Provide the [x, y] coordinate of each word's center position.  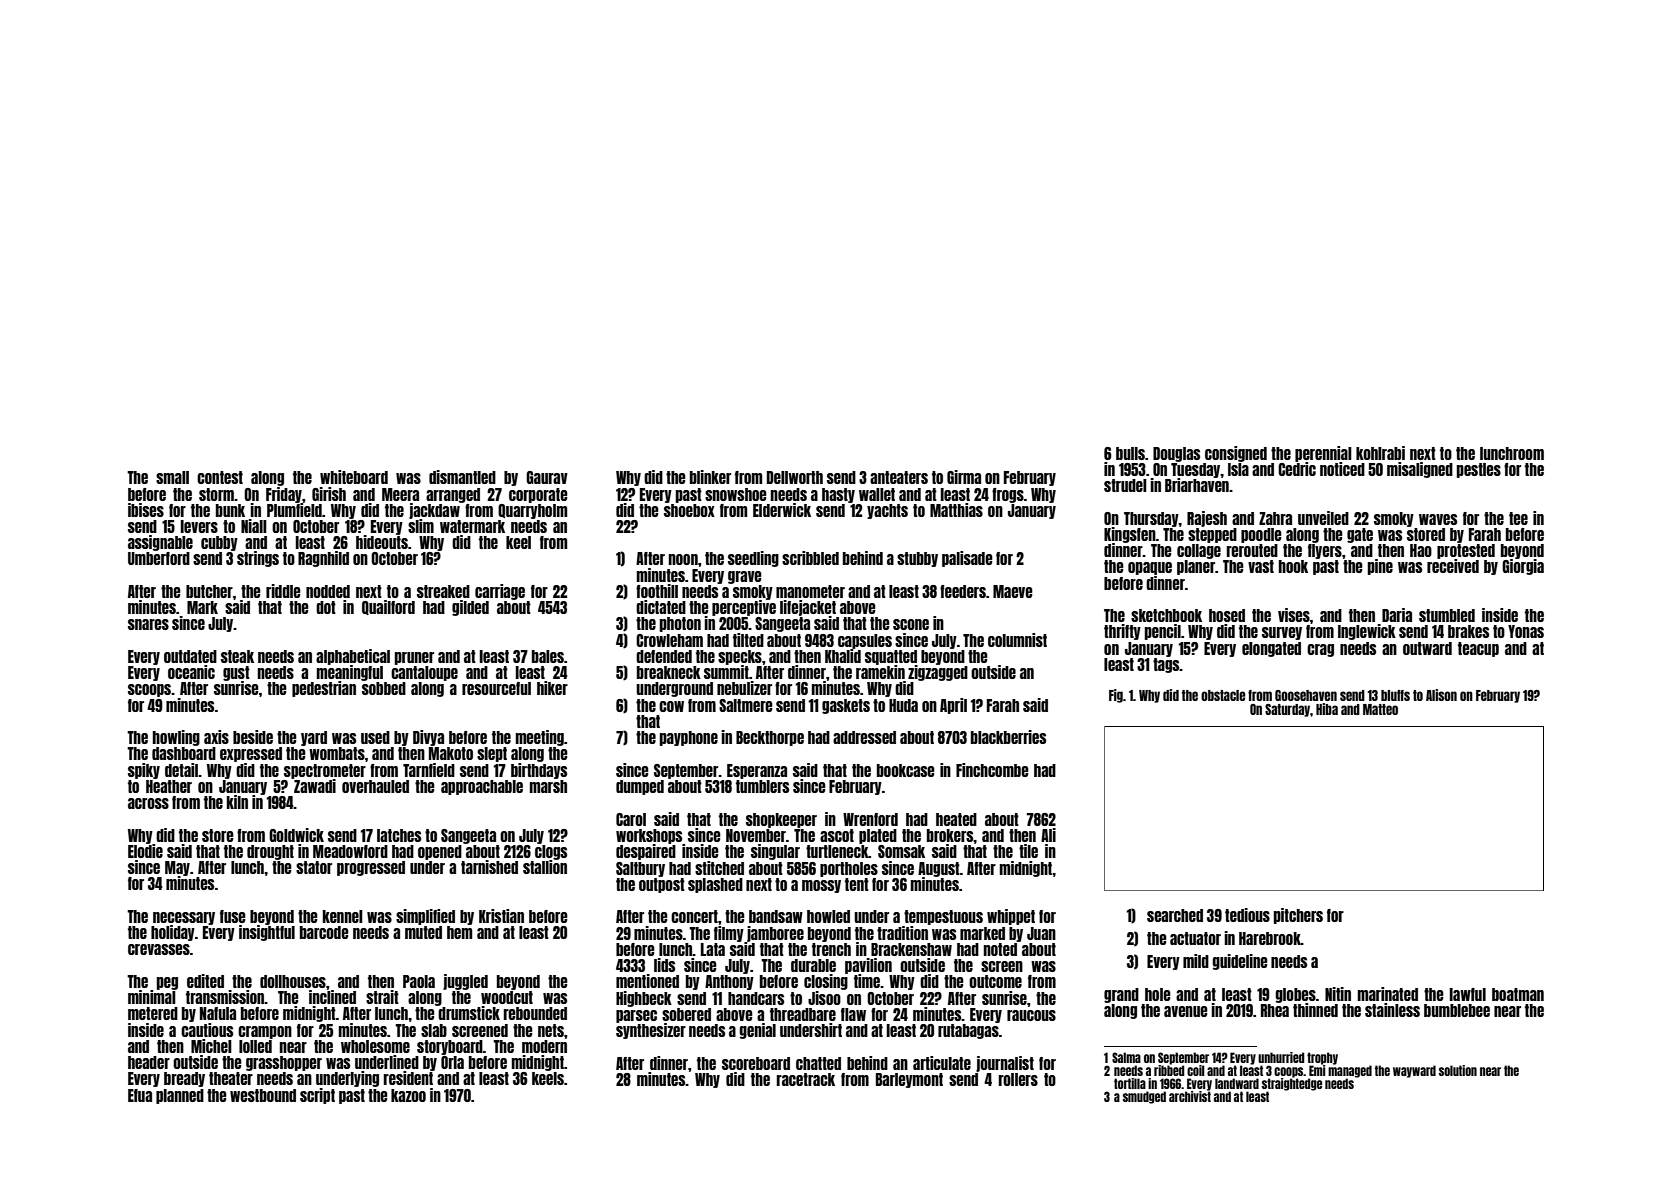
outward [1427, 648]
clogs [551, 852]
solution [1458, 1070]
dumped [640, 787]
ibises [146, 510]
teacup [1478, 649]
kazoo [408, 1095]
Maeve [1013, 591]
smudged [1144, 1097]
